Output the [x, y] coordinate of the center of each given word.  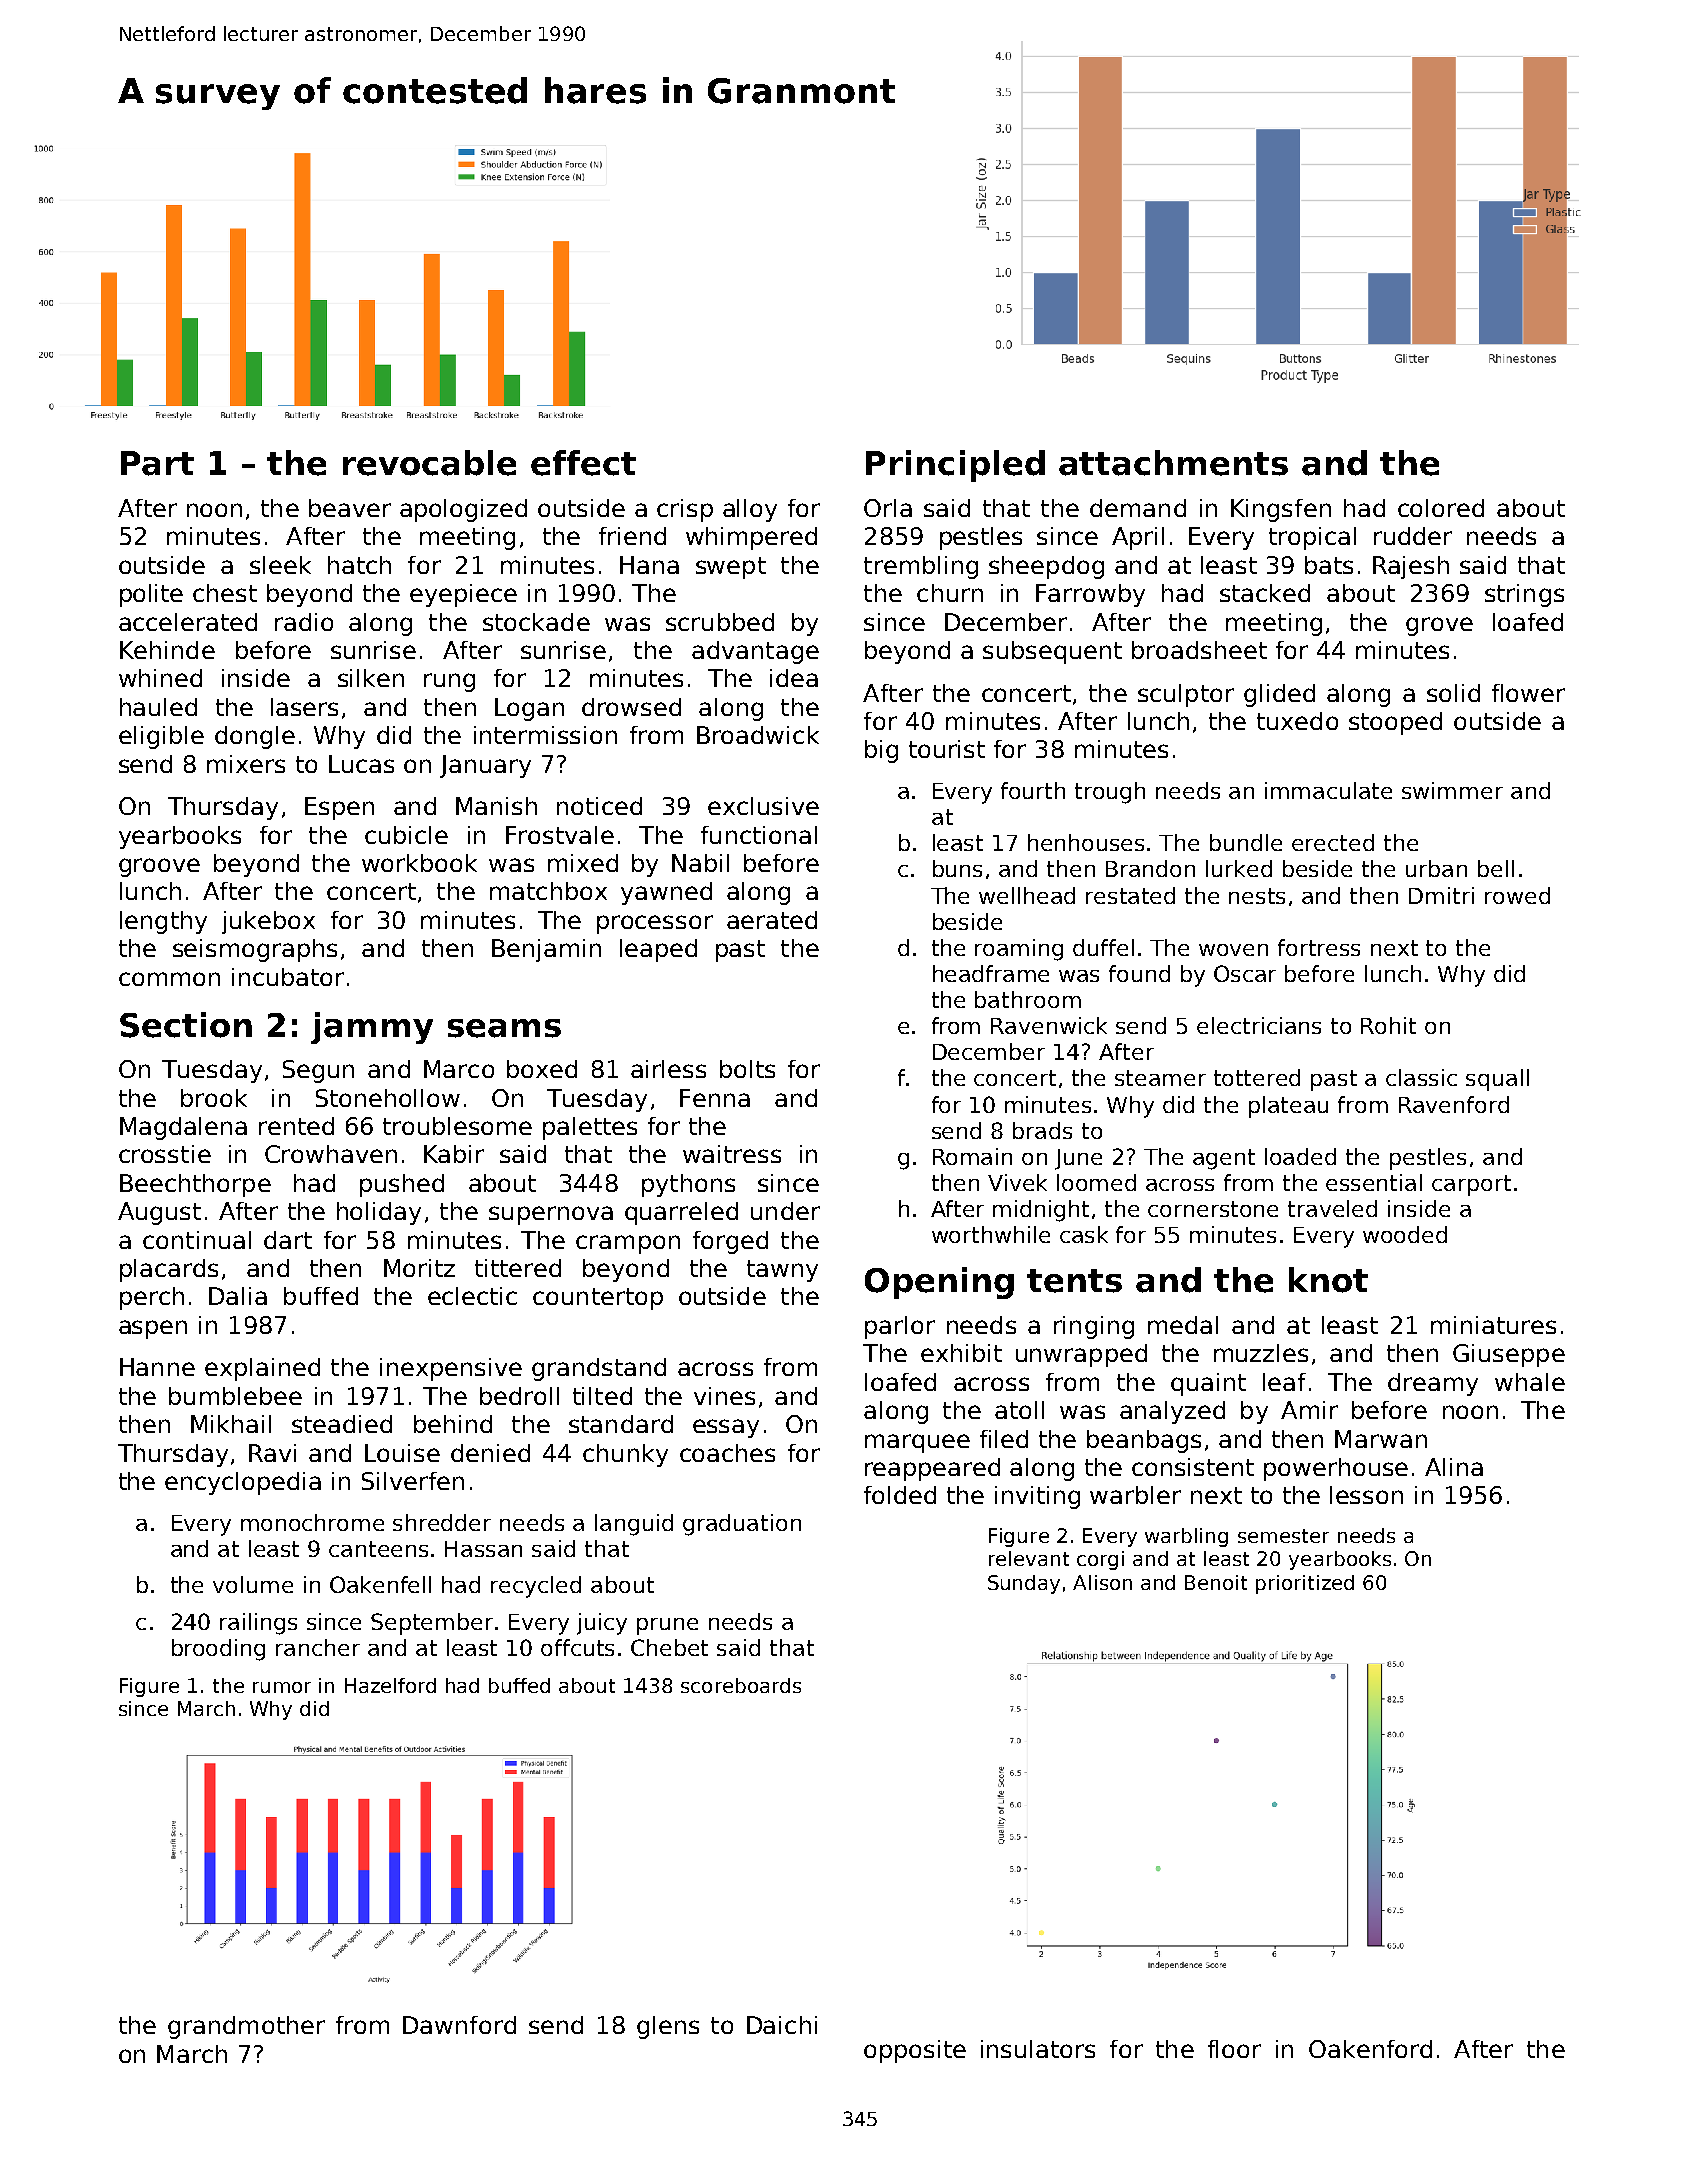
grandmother [246, 2027]
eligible [161, 737]
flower [1528, 693]
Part [157, 463]
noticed [599, 806]
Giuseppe [1509, 1355]
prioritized [1305, 1584]
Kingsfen [1281, 510]
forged [730, 1242]
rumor [282, 1687]
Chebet [669, 1647]
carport [1471, 1185]
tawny [782, 1271]
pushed [402, 1185]
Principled [955, 466]
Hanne [157, 1367]
